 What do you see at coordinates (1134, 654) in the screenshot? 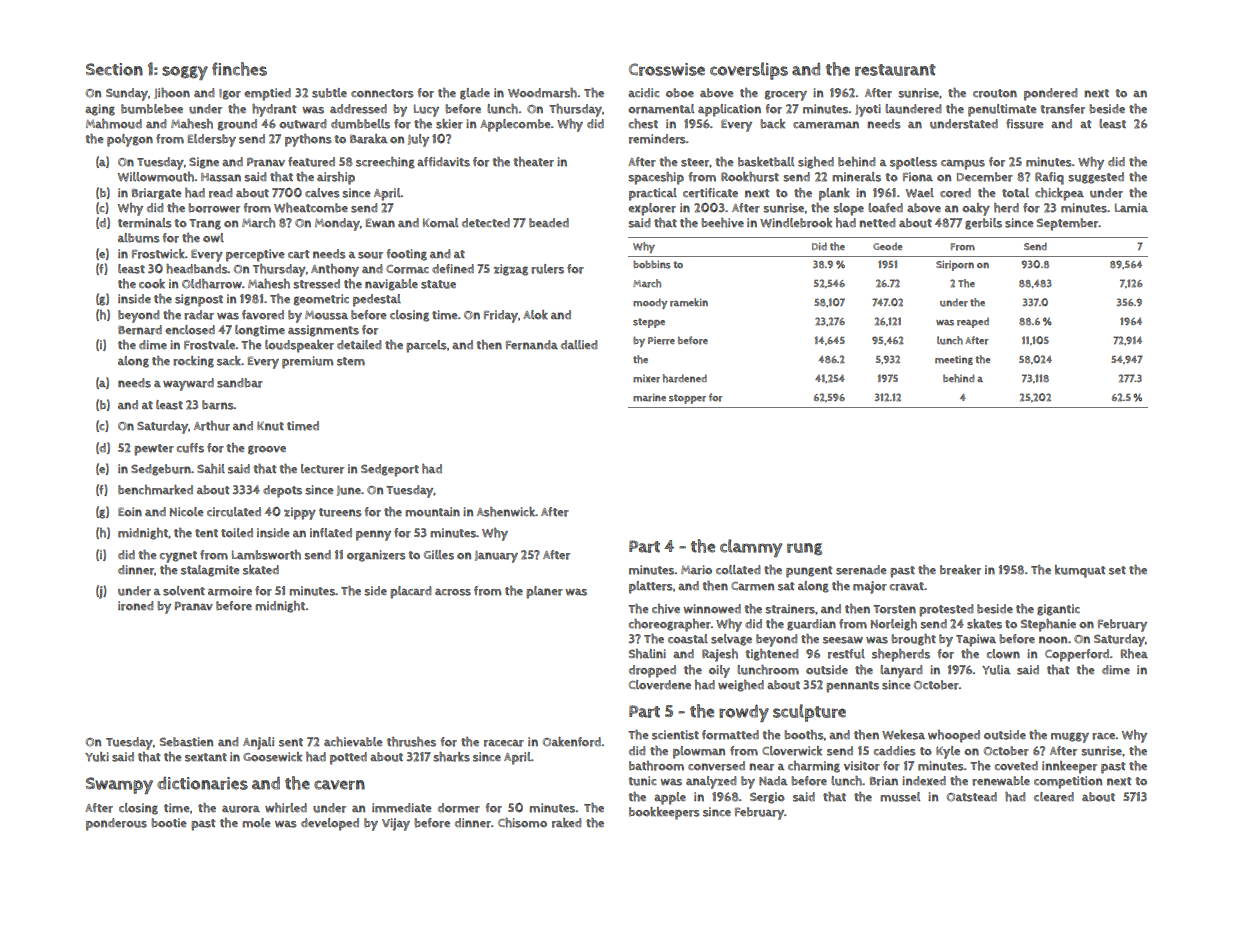
I see `Rhea` at bounding box center [1134, 654].
